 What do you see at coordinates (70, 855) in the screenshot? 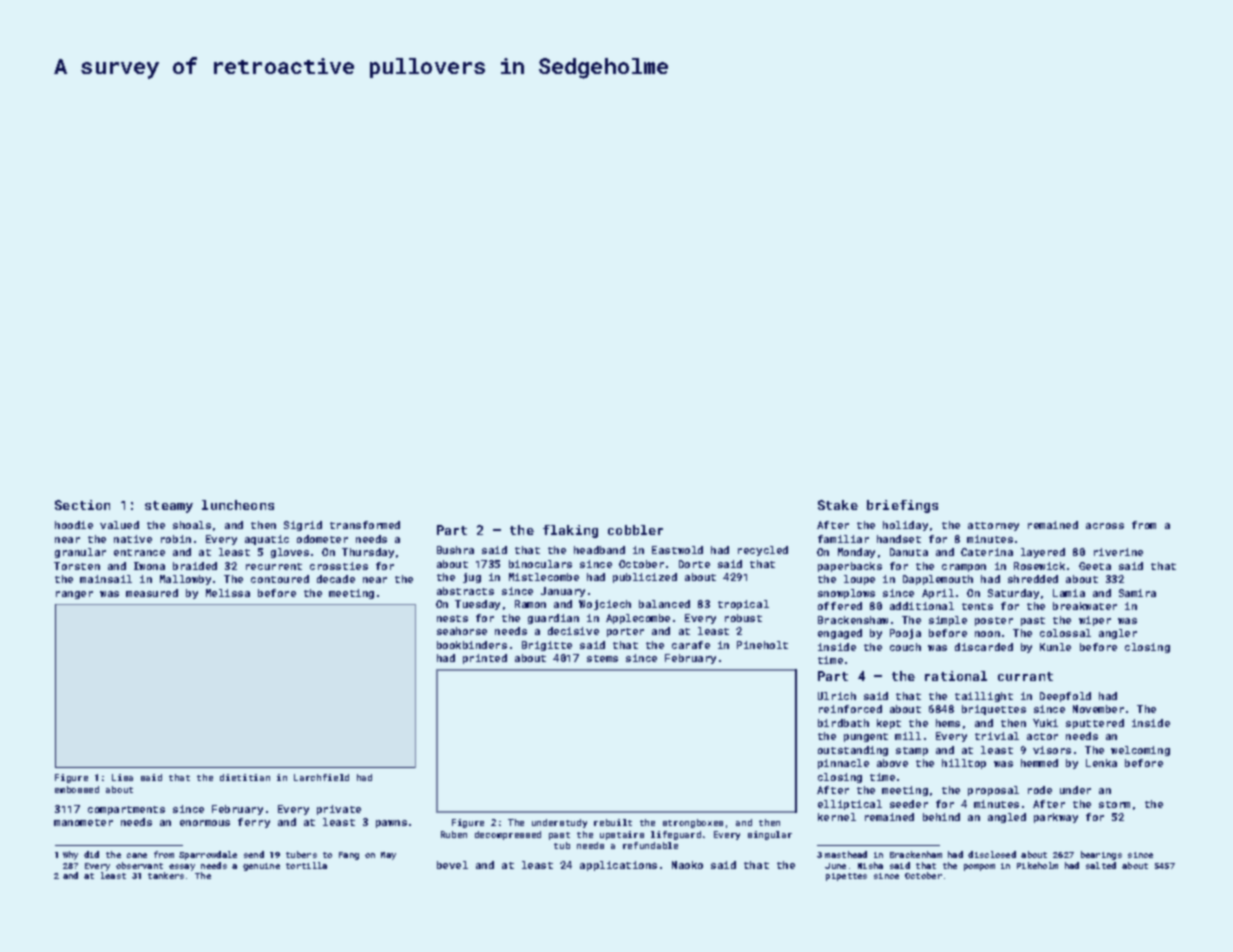
I see `Why` at bounding box center [70, 855].
